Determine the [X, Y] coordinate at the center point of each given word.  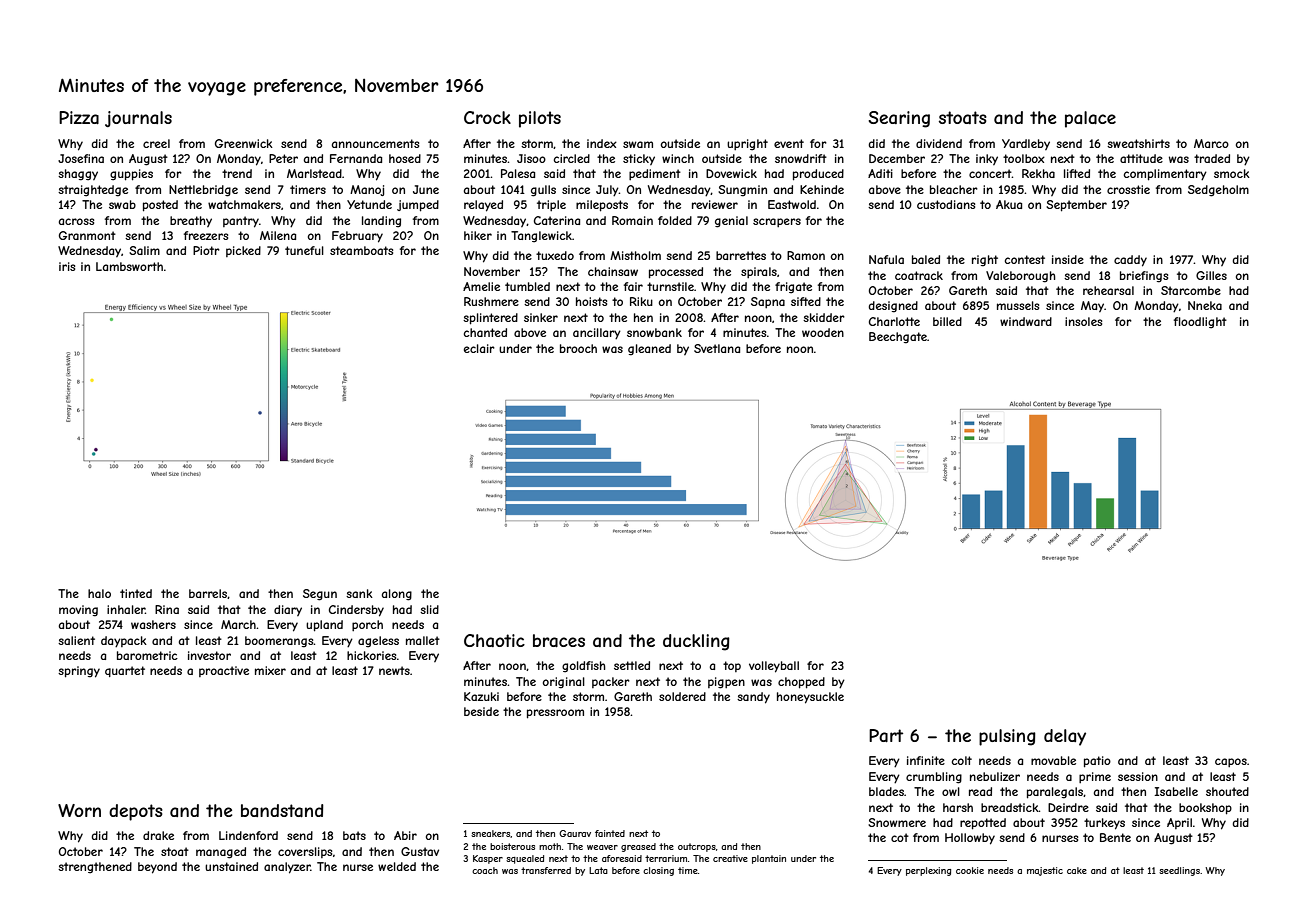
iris [67, 266]
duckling [696, 642]
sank [359, 593]
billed [947, 321]
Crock [487, 117]
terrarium [666, 858]
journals [138, 119]
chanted [485, 332]
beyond [157, 868]
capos [1231, 762]
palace [1090, 119]
